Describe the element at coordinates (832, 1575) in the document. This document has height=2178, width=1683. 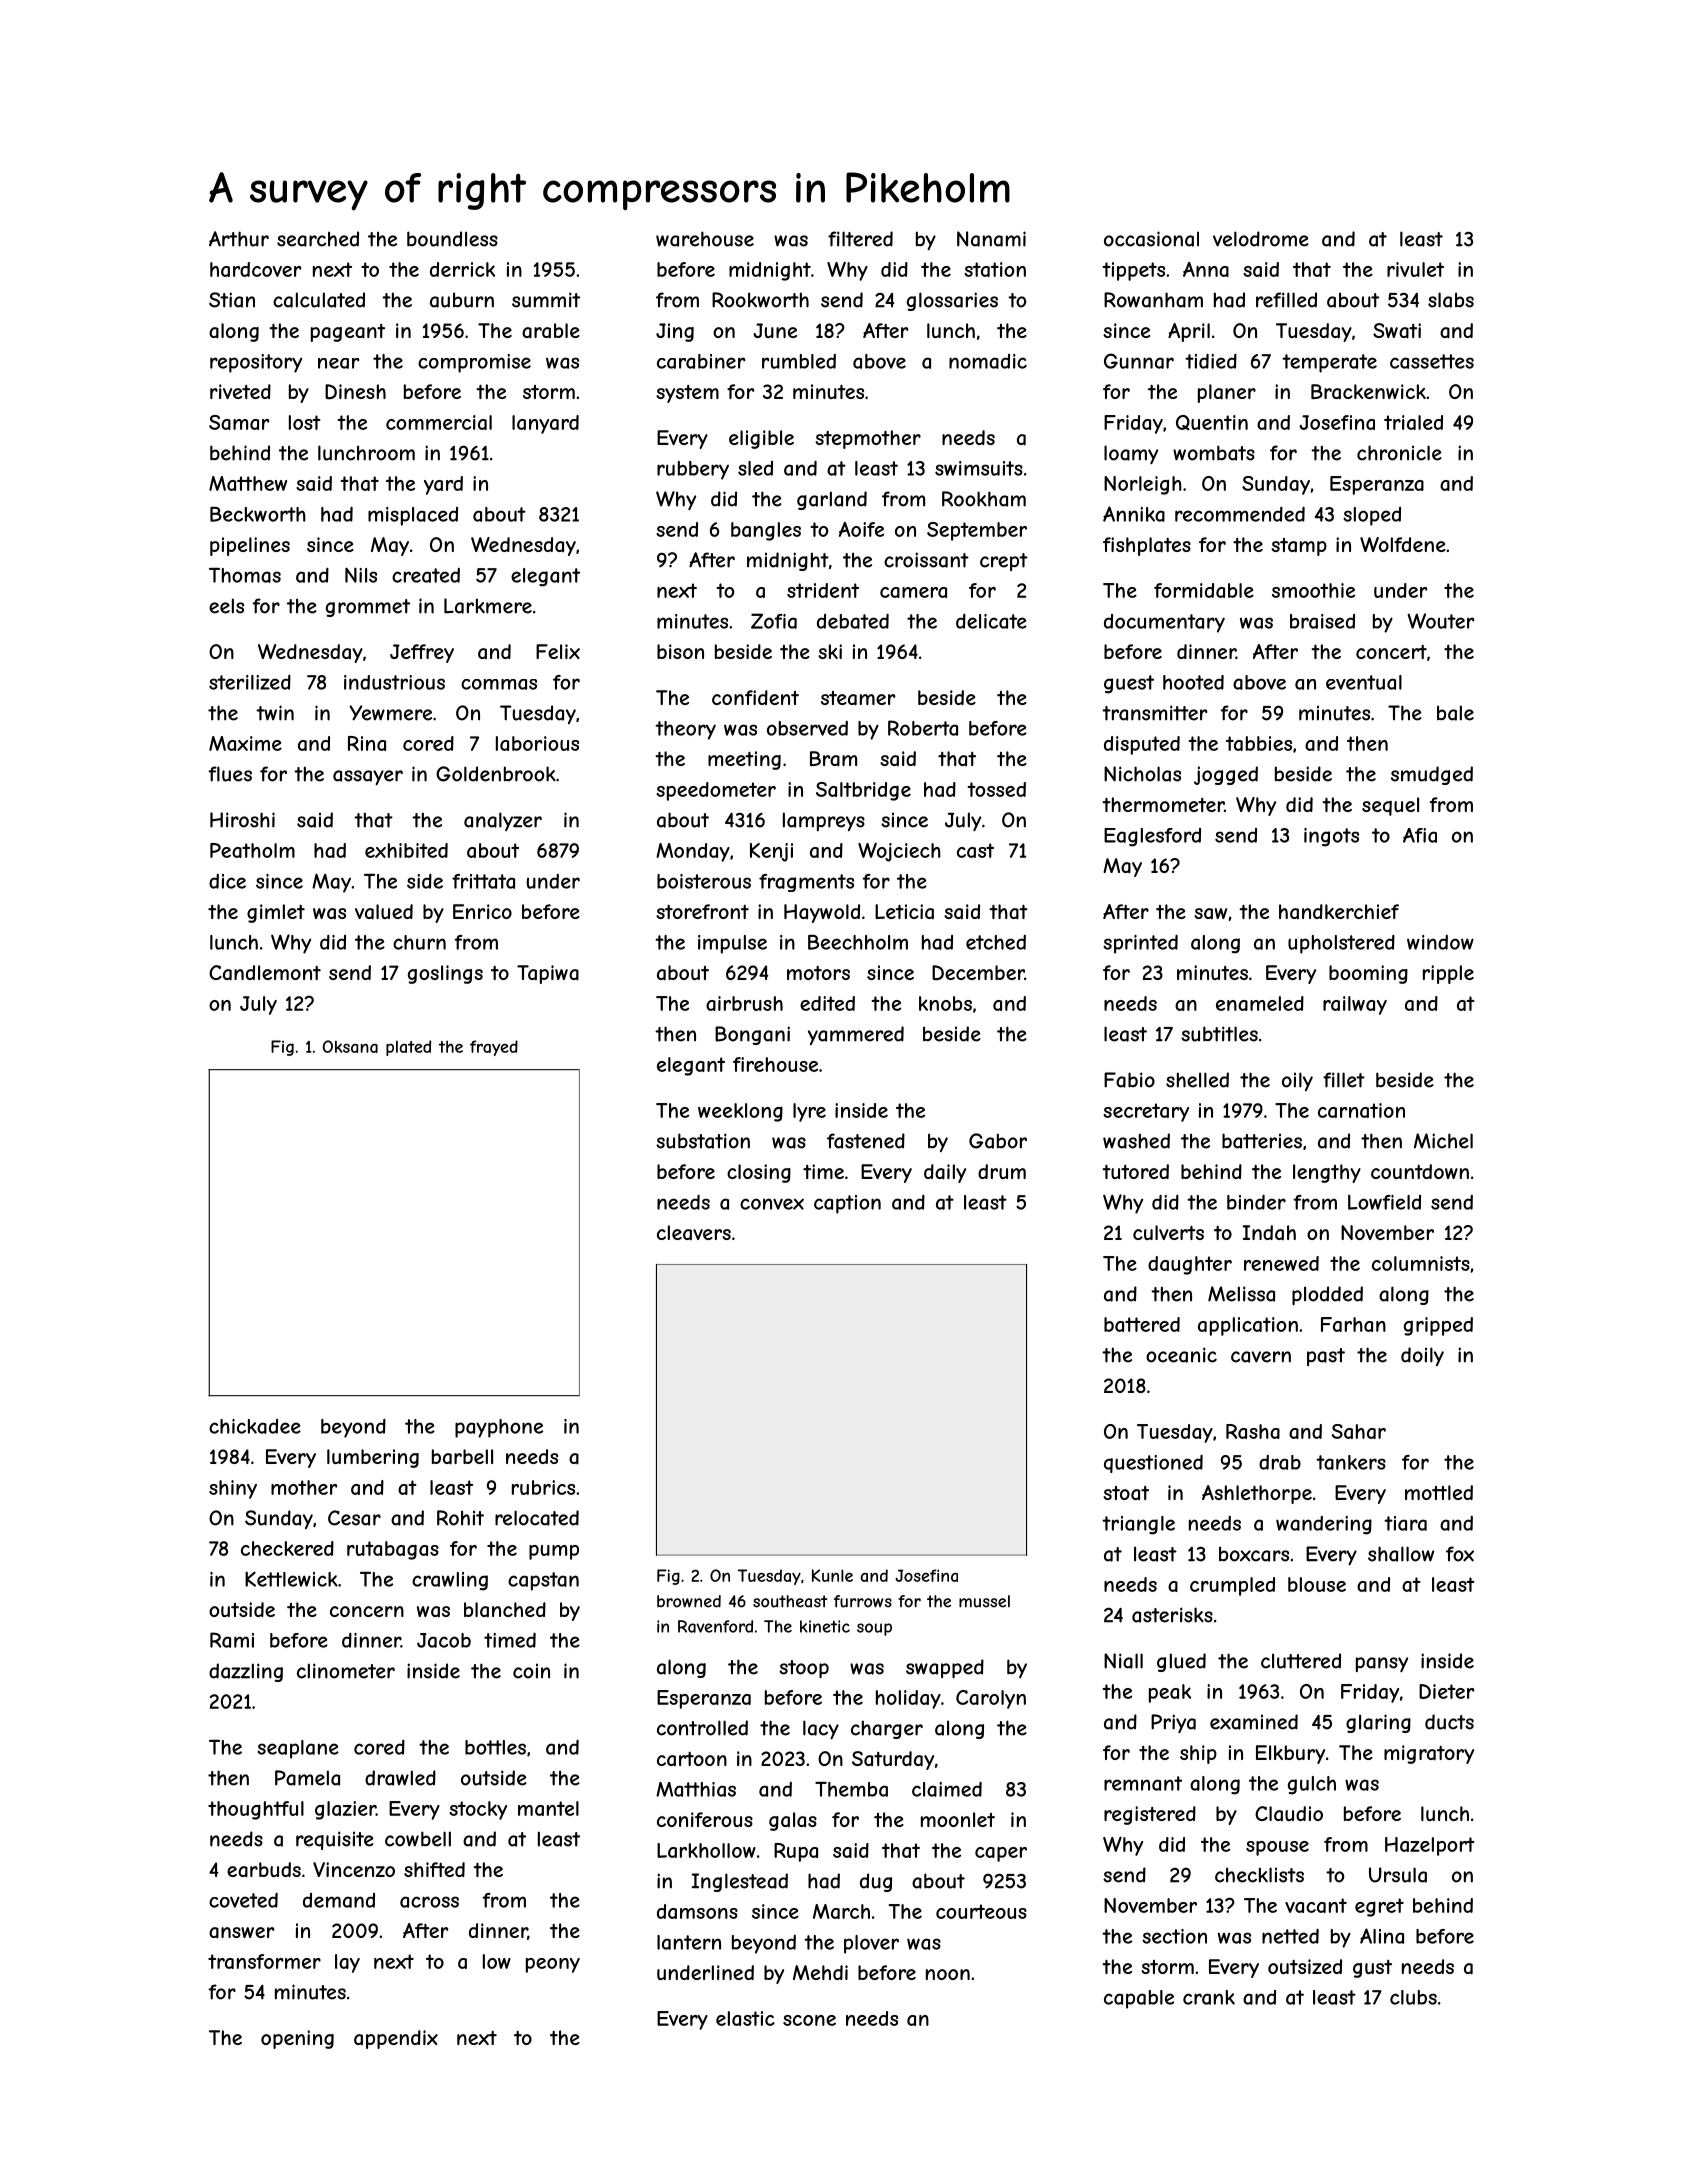
I see `Kunle` at that location.
